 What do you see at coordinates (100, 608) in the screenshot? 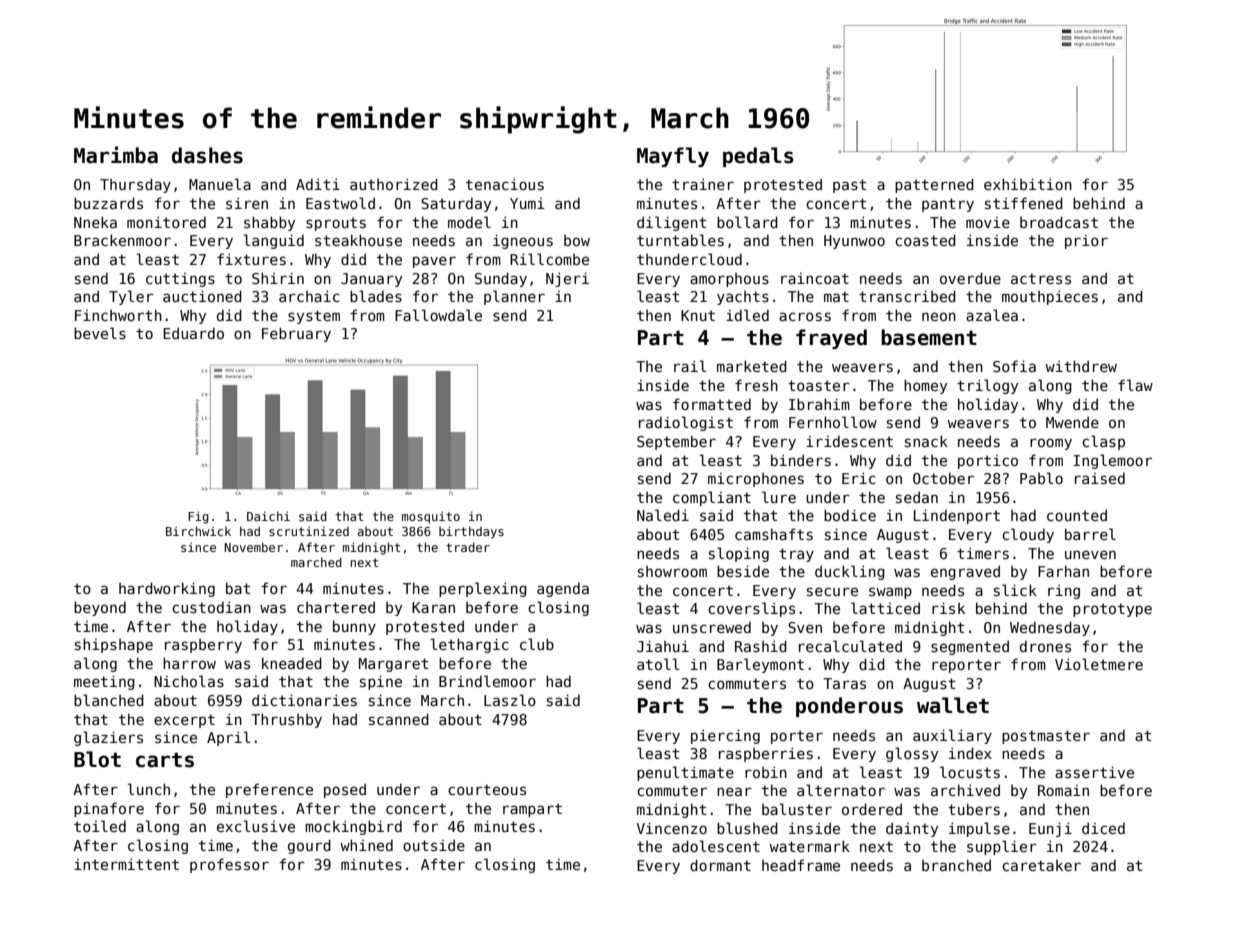
I see `beyond` at bounding box center [100, 608].
